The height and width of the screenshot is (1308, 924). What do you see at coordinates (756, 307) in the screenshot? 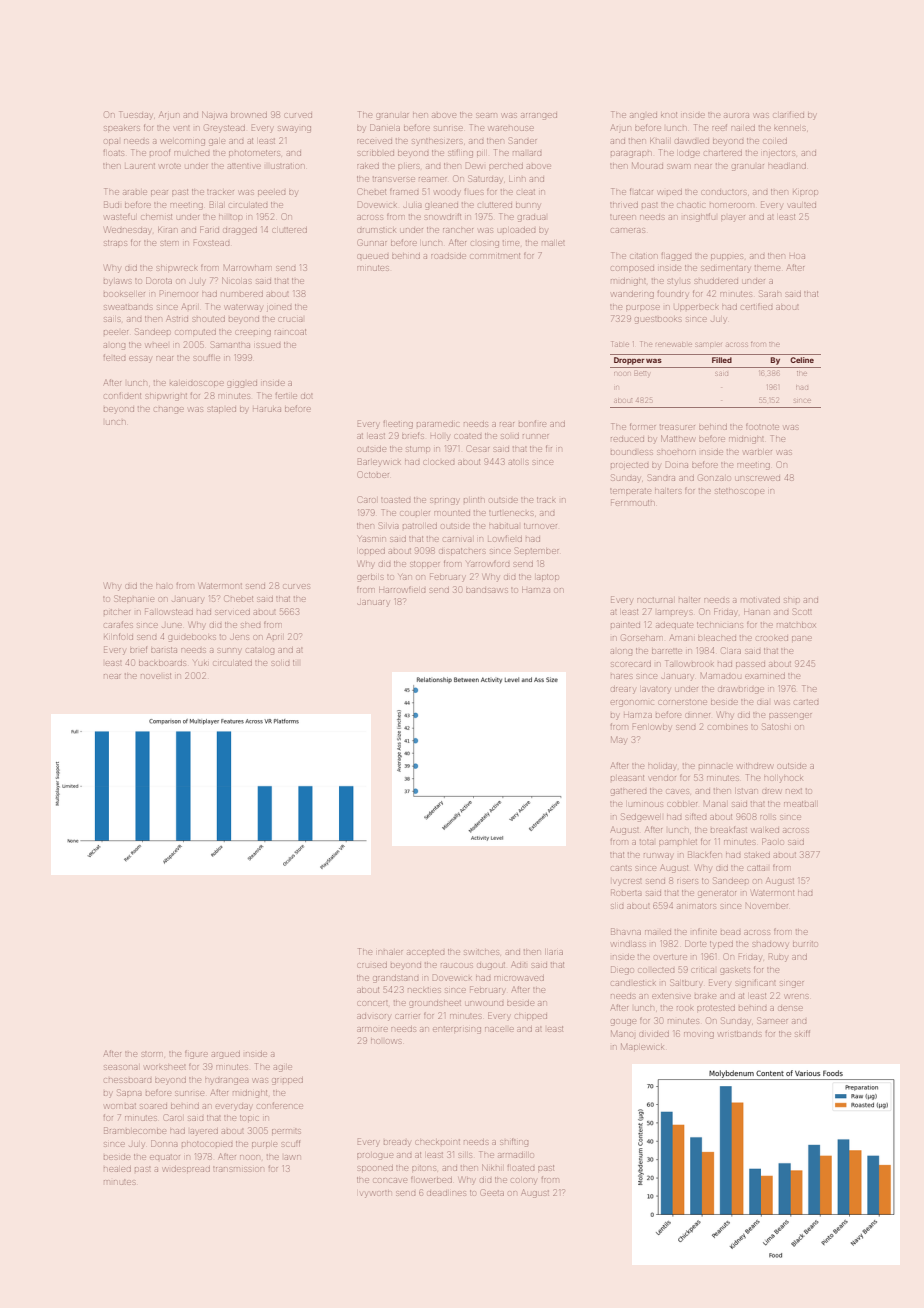
I see `certified` at bounding box center [756, 307].
